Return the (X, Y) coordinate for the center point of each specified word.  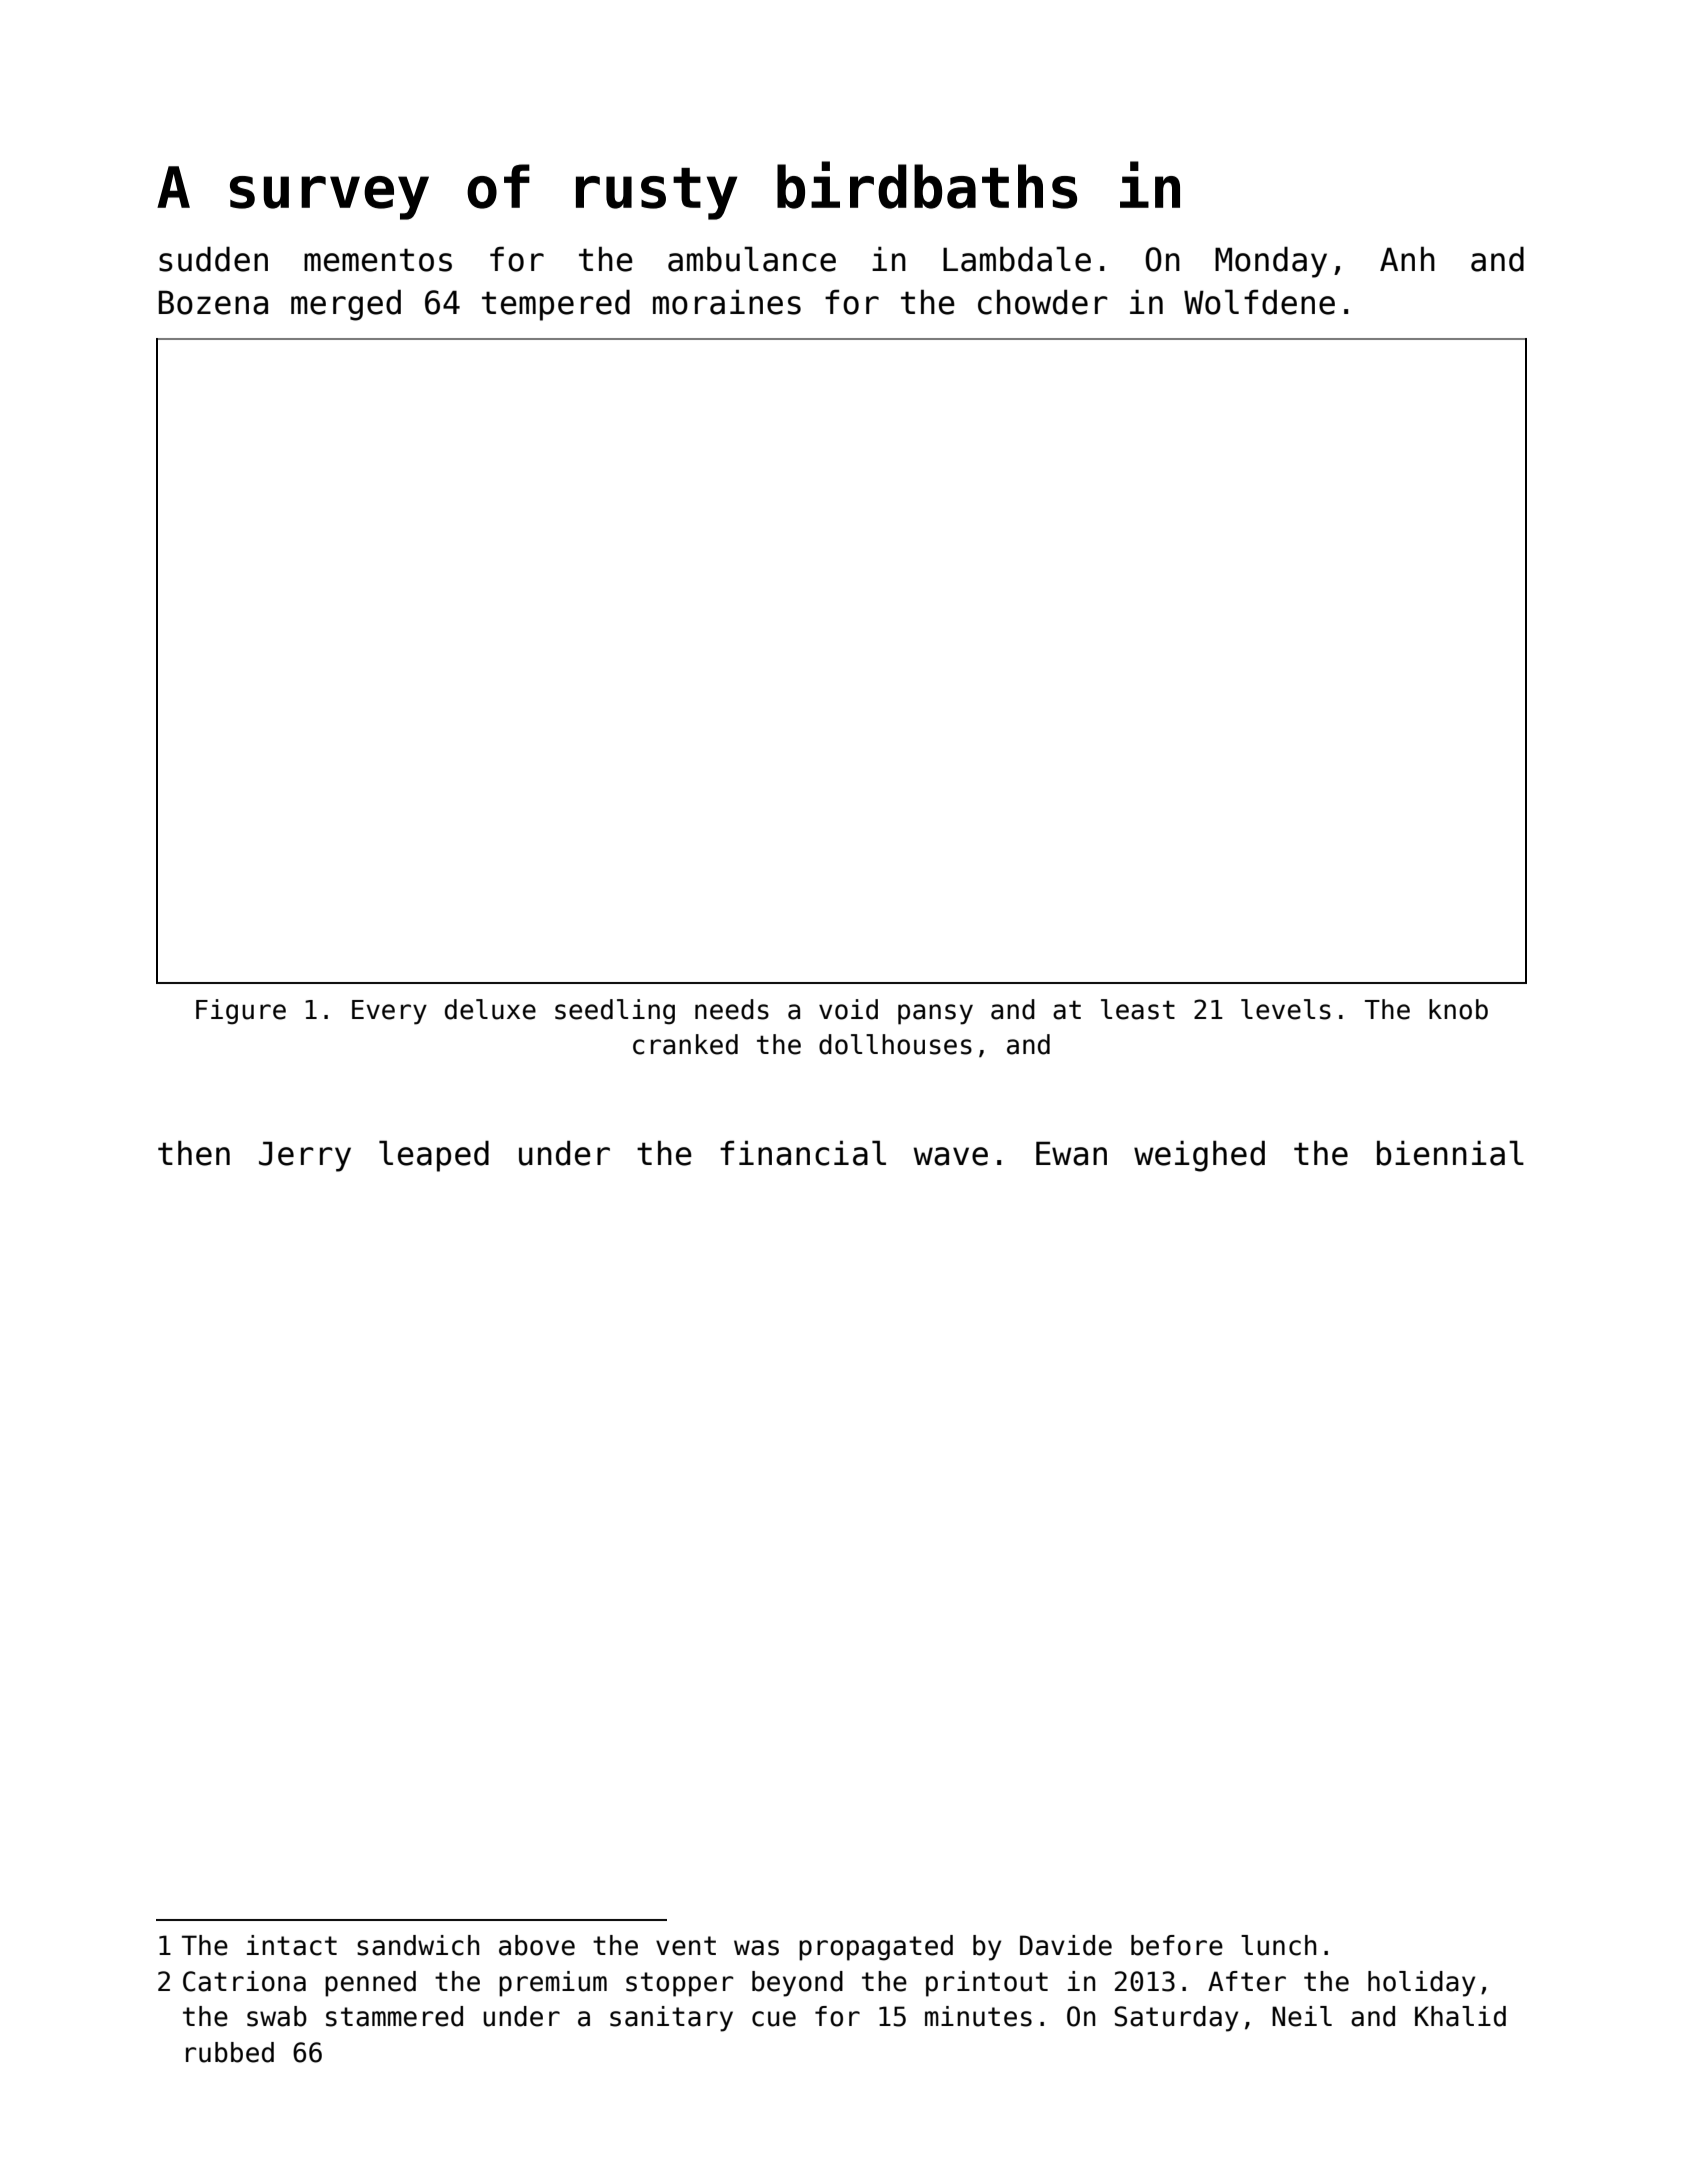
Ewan (1071, 1153)
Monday (1271, 262)
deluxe (490, 1009)
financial (803, 1153)
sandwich (418, 1945)
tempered (556, 305)
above (537, 1945)
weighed (1199, 1156)
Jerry (305, 1156)
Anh (1407, 258)
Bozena (213, 302)
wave (951, 1156)
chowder (1043, 302)
